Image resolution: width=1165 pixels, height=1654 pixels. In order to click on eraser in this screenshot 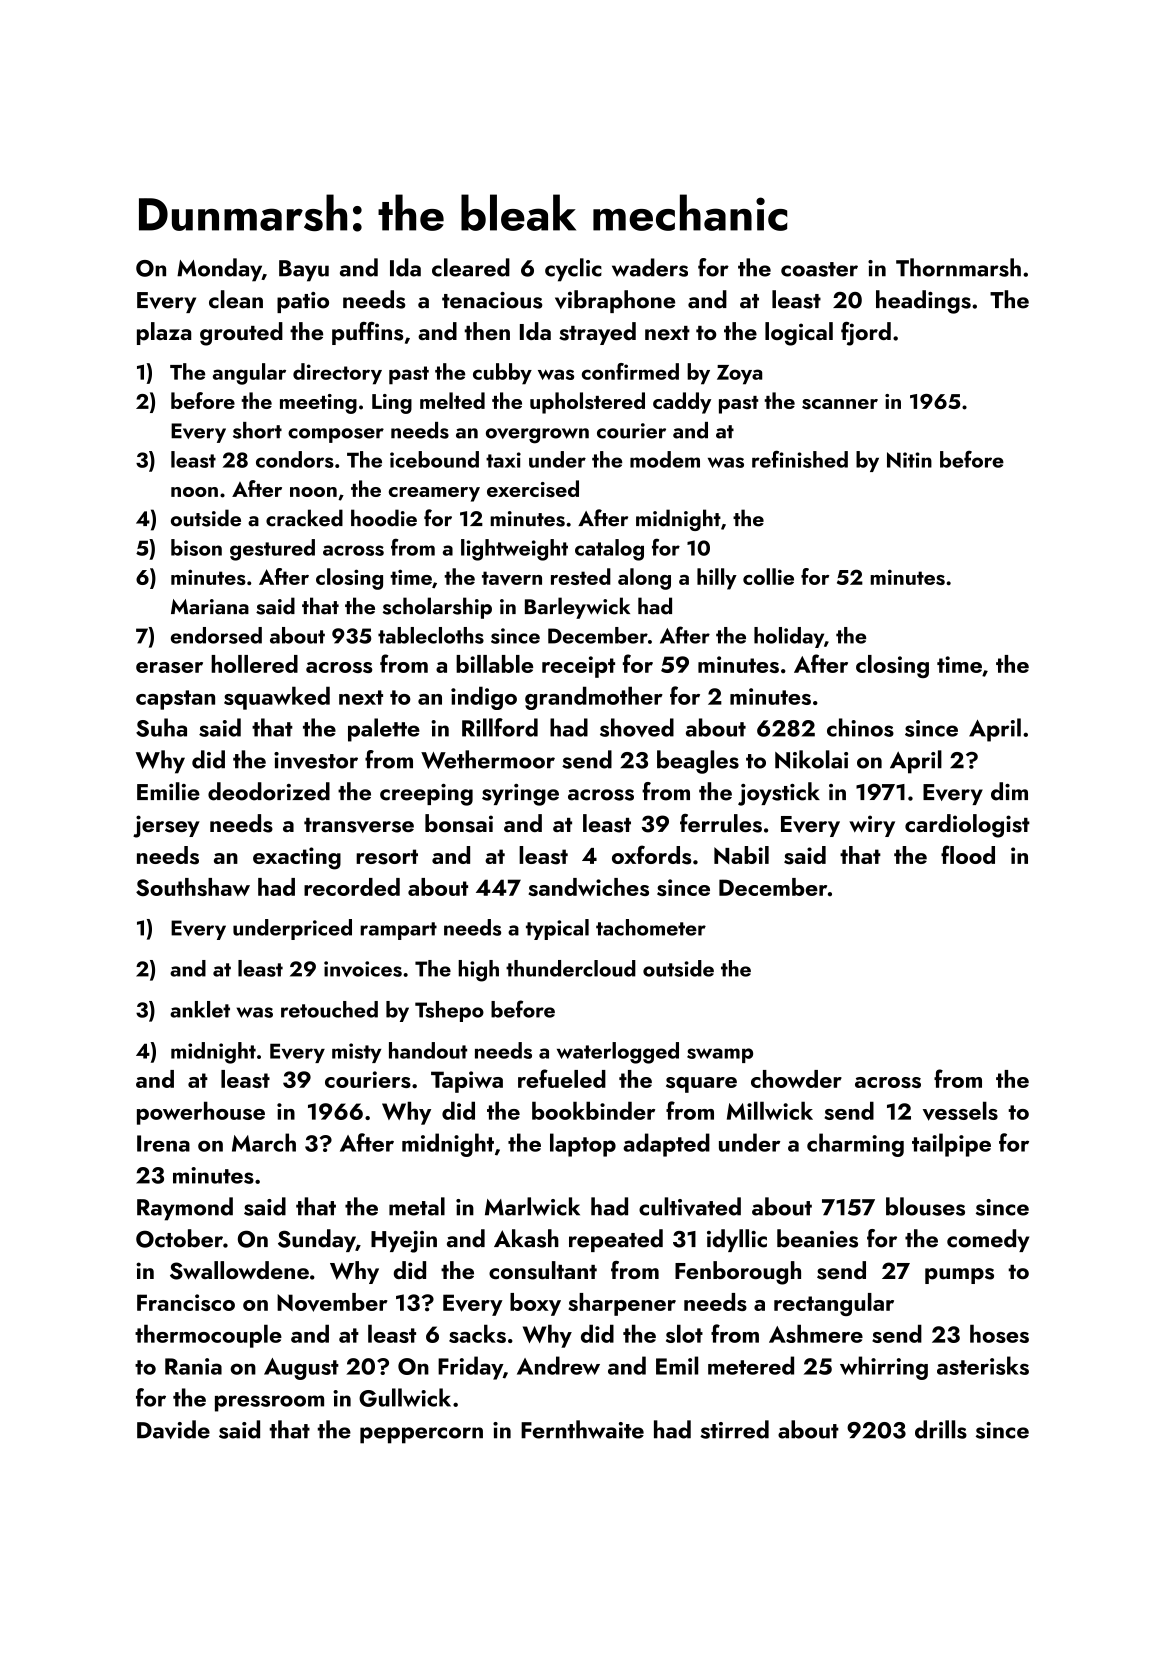, I will do `click(169, 667)`.
